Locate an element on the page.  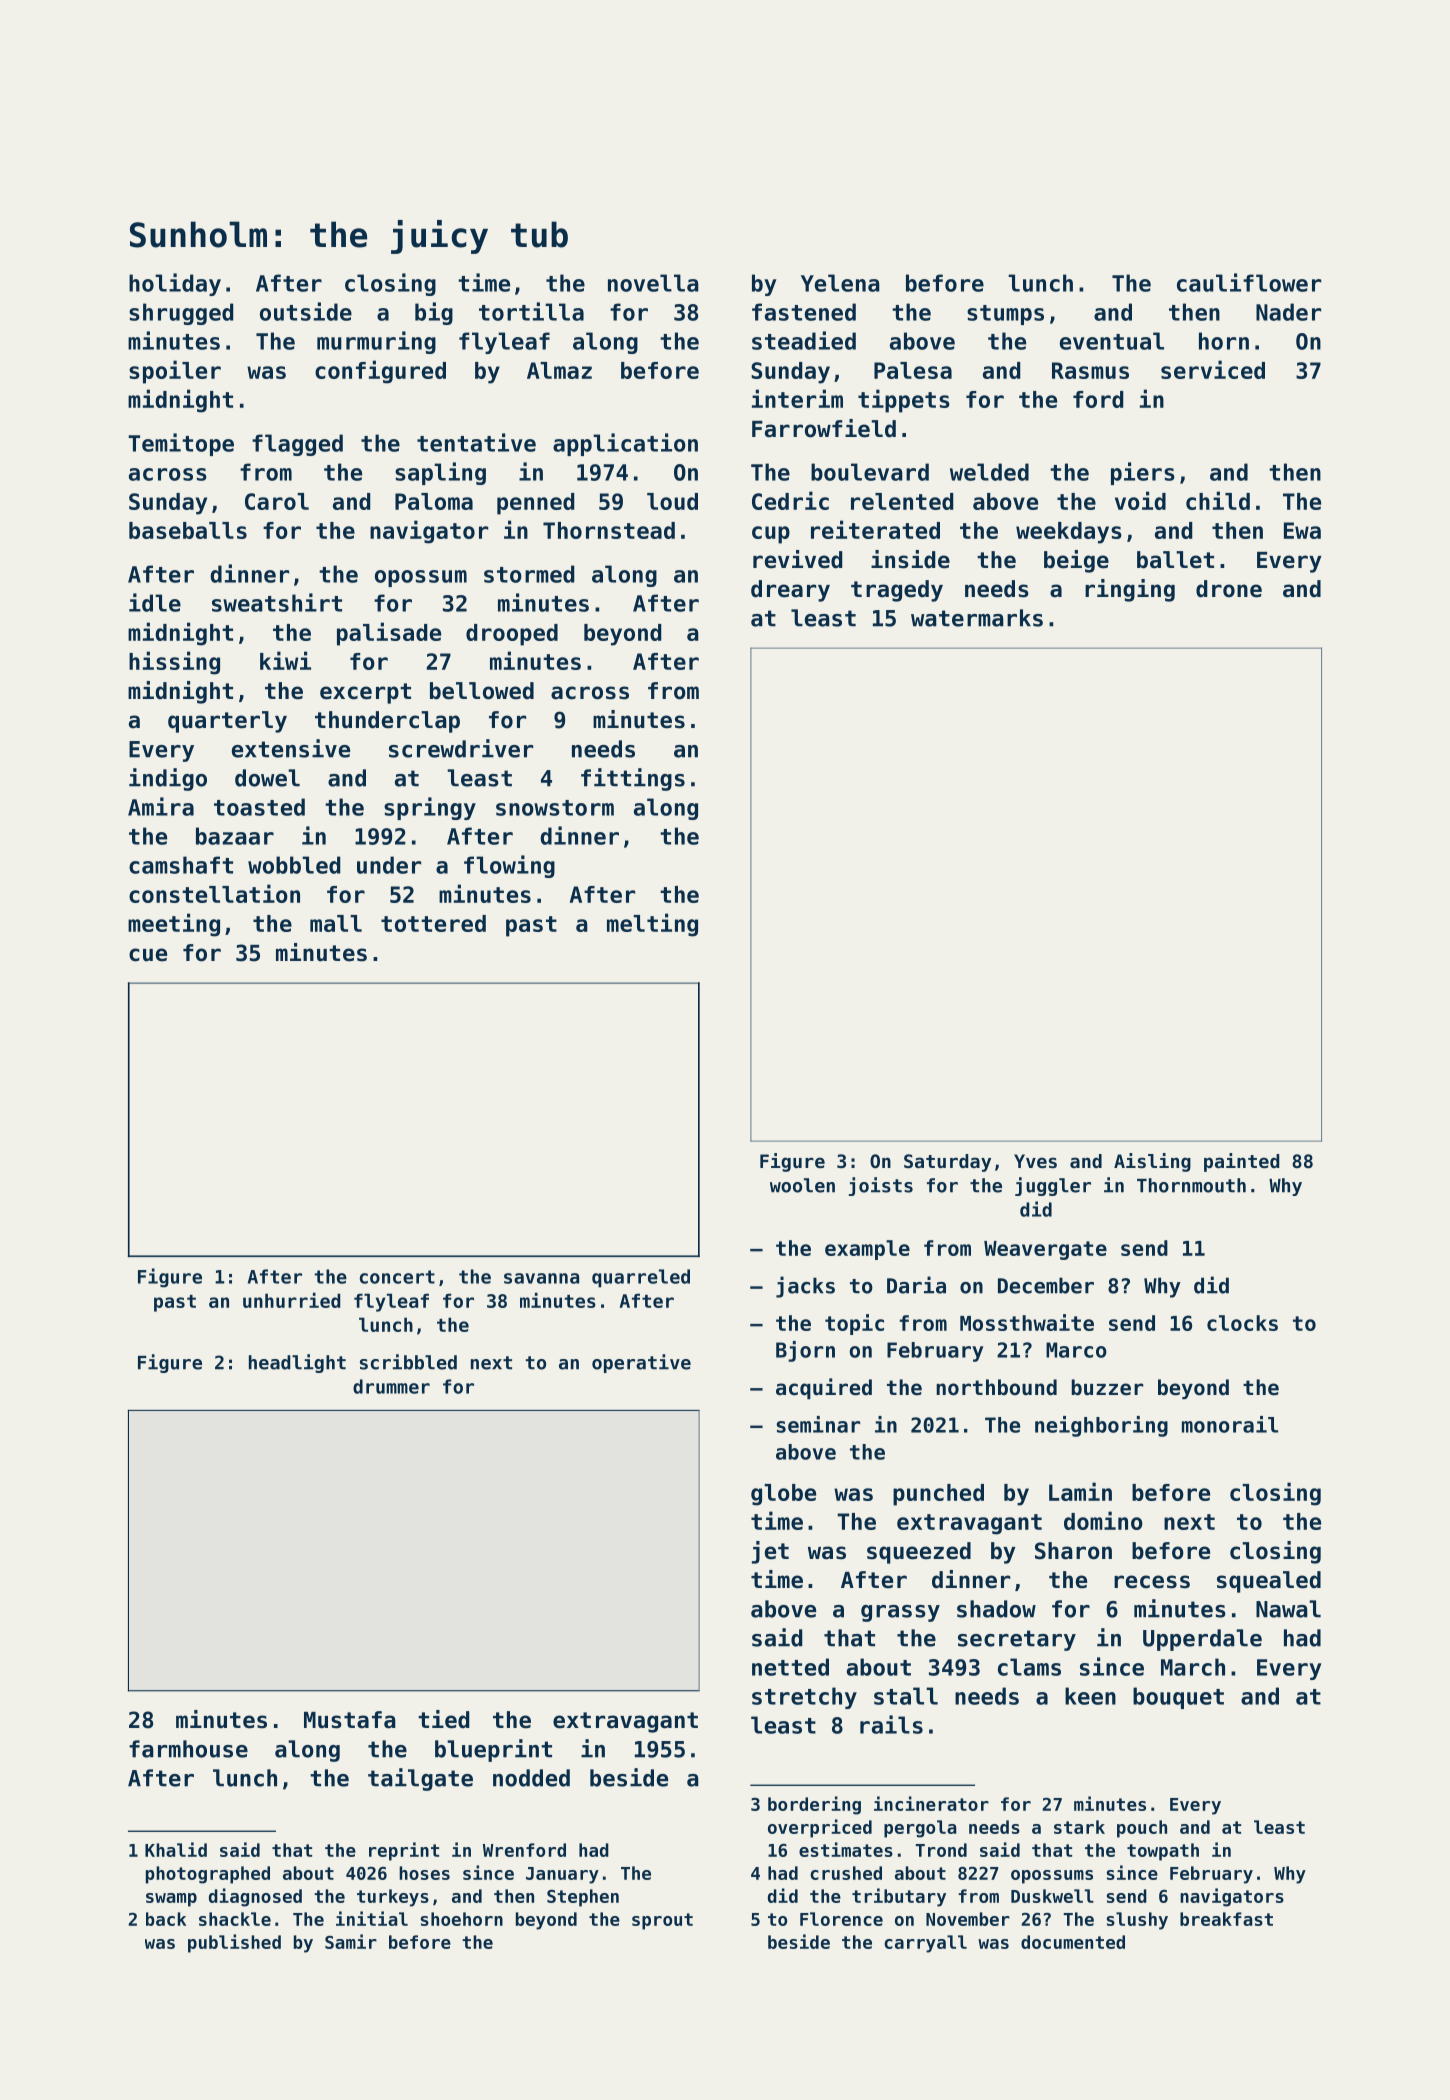
mall is located at coordinates (336, 923).
